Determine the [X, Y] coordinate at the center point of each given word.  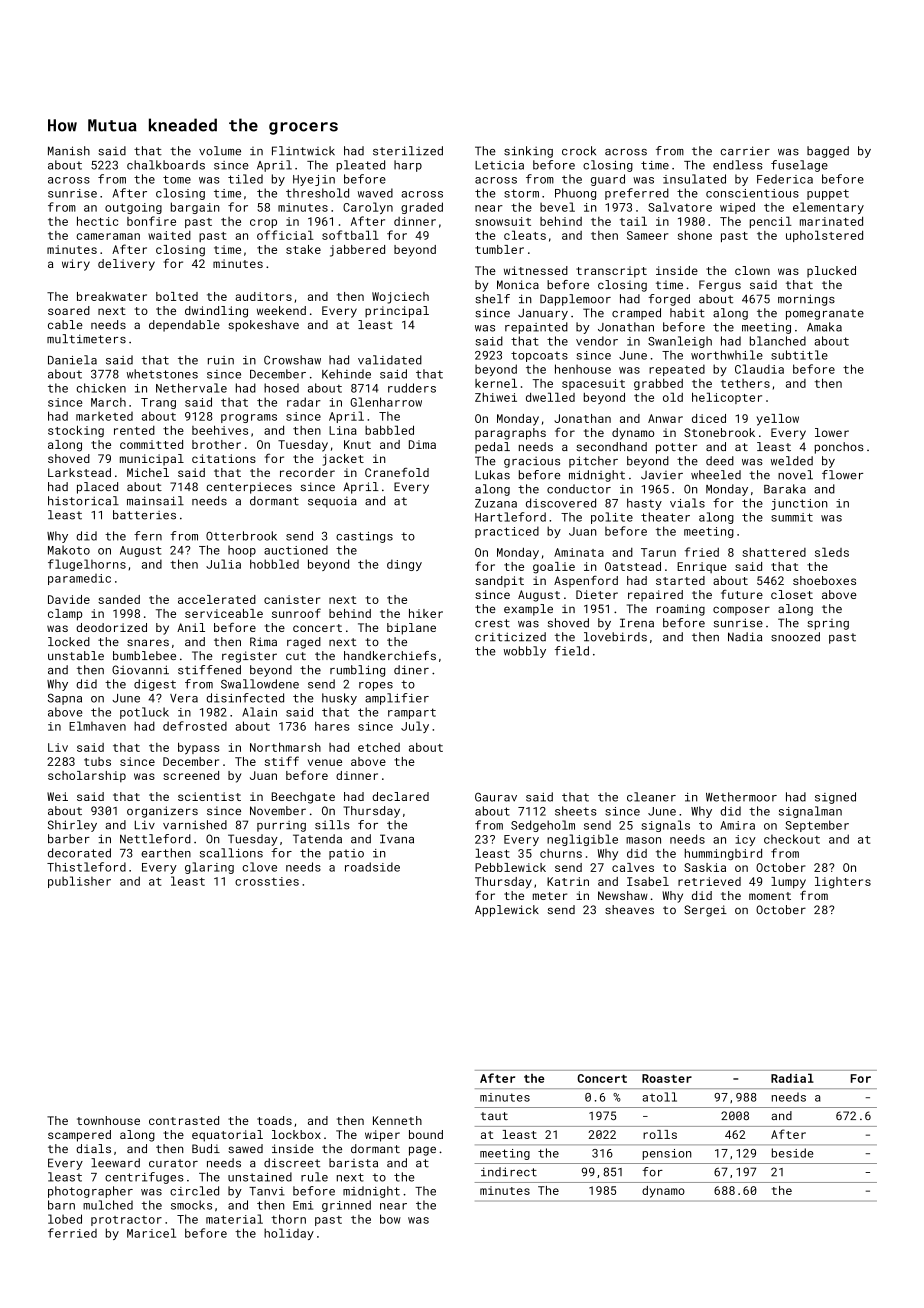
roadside [372, 867]
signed [835, 798]
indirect [509, 1172]
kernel [496, 383]
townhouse [108, 1120]
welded [792, 461]
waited [169, 235]
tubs [97, 761]
